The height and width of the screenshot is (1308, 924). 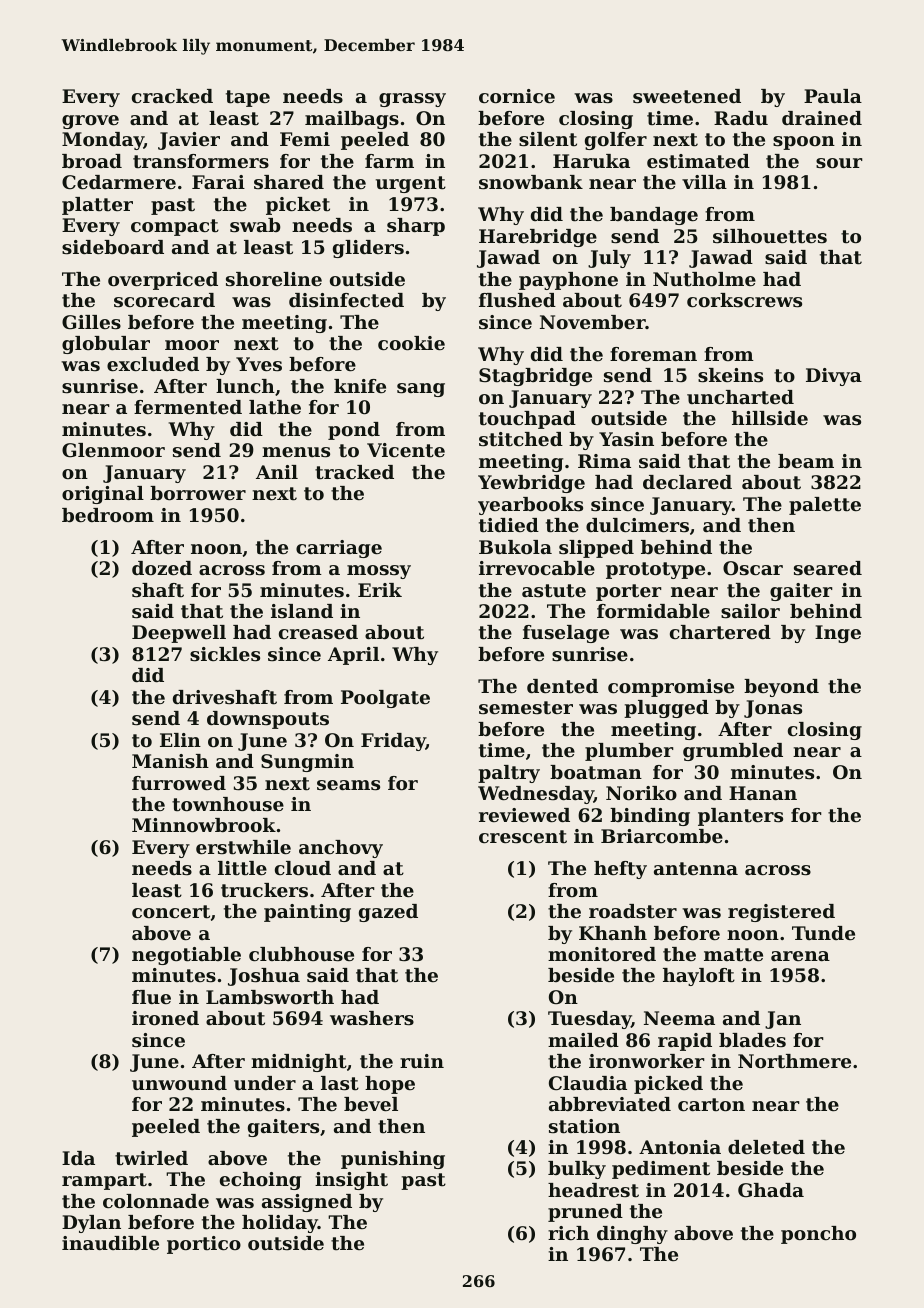 I want to click on mailbags, so click(x=352, y=120).
